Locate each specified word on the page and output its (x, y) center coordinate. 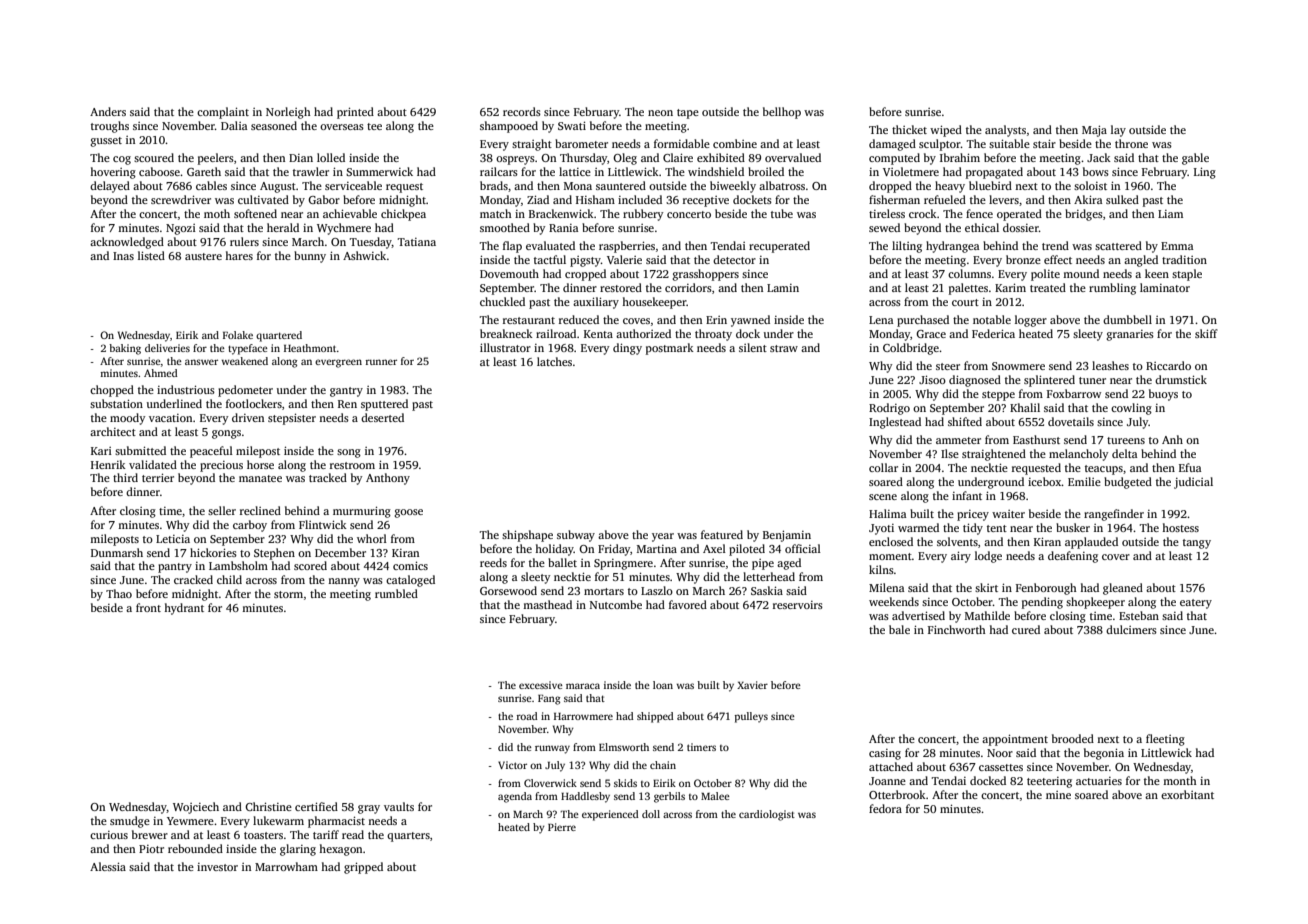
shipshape (527, 536)
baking (125, 349)
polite (1045, 275)
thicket (909, 129)
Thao (119, 593)
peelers (216, 159)
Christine (268, 806)
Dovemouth (509, 273)
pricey (973, 515)
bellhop (782, 113)
